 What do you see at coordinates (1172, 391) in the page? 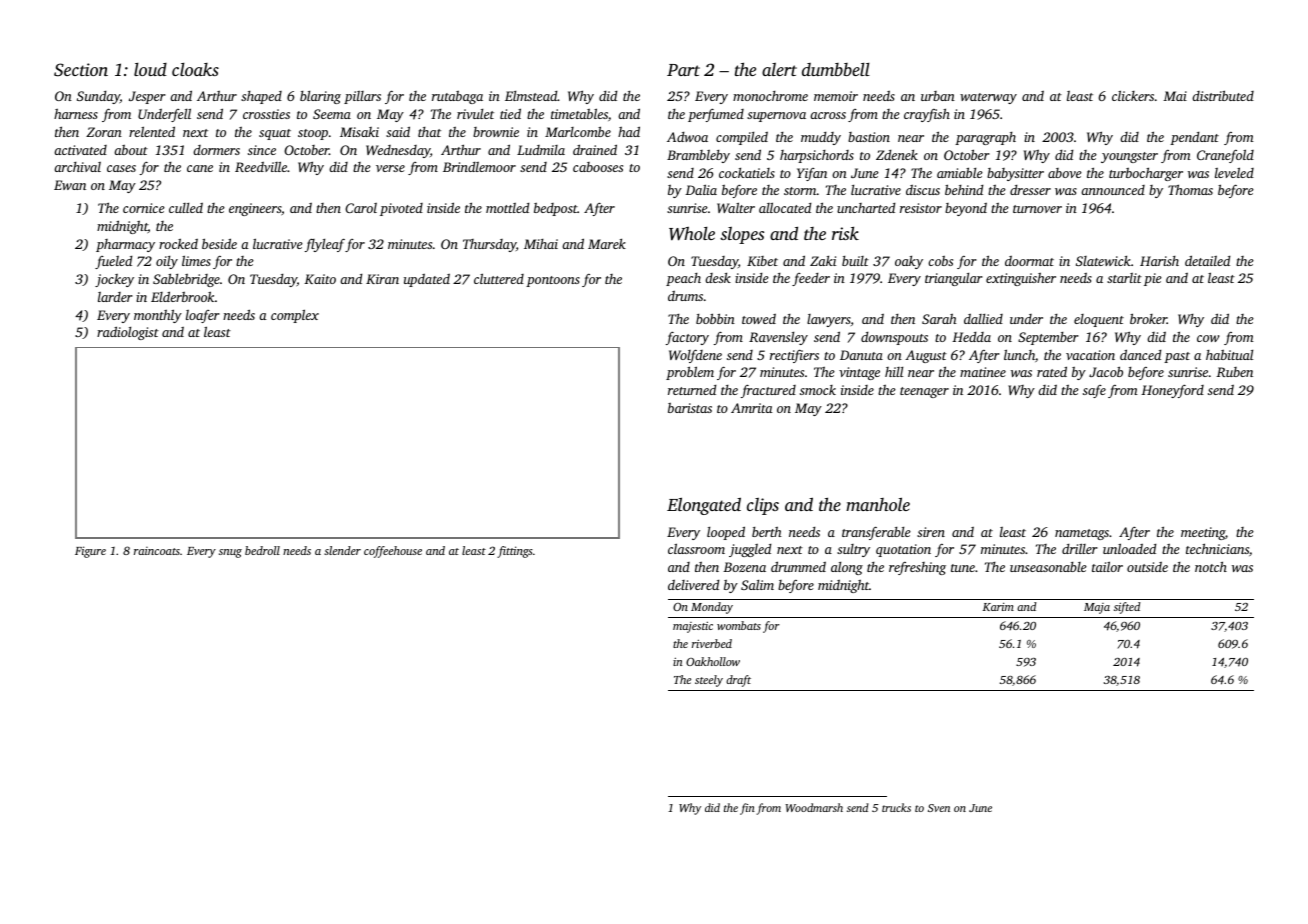
I see `Honeyford` at bounding box center [1172, 391].
